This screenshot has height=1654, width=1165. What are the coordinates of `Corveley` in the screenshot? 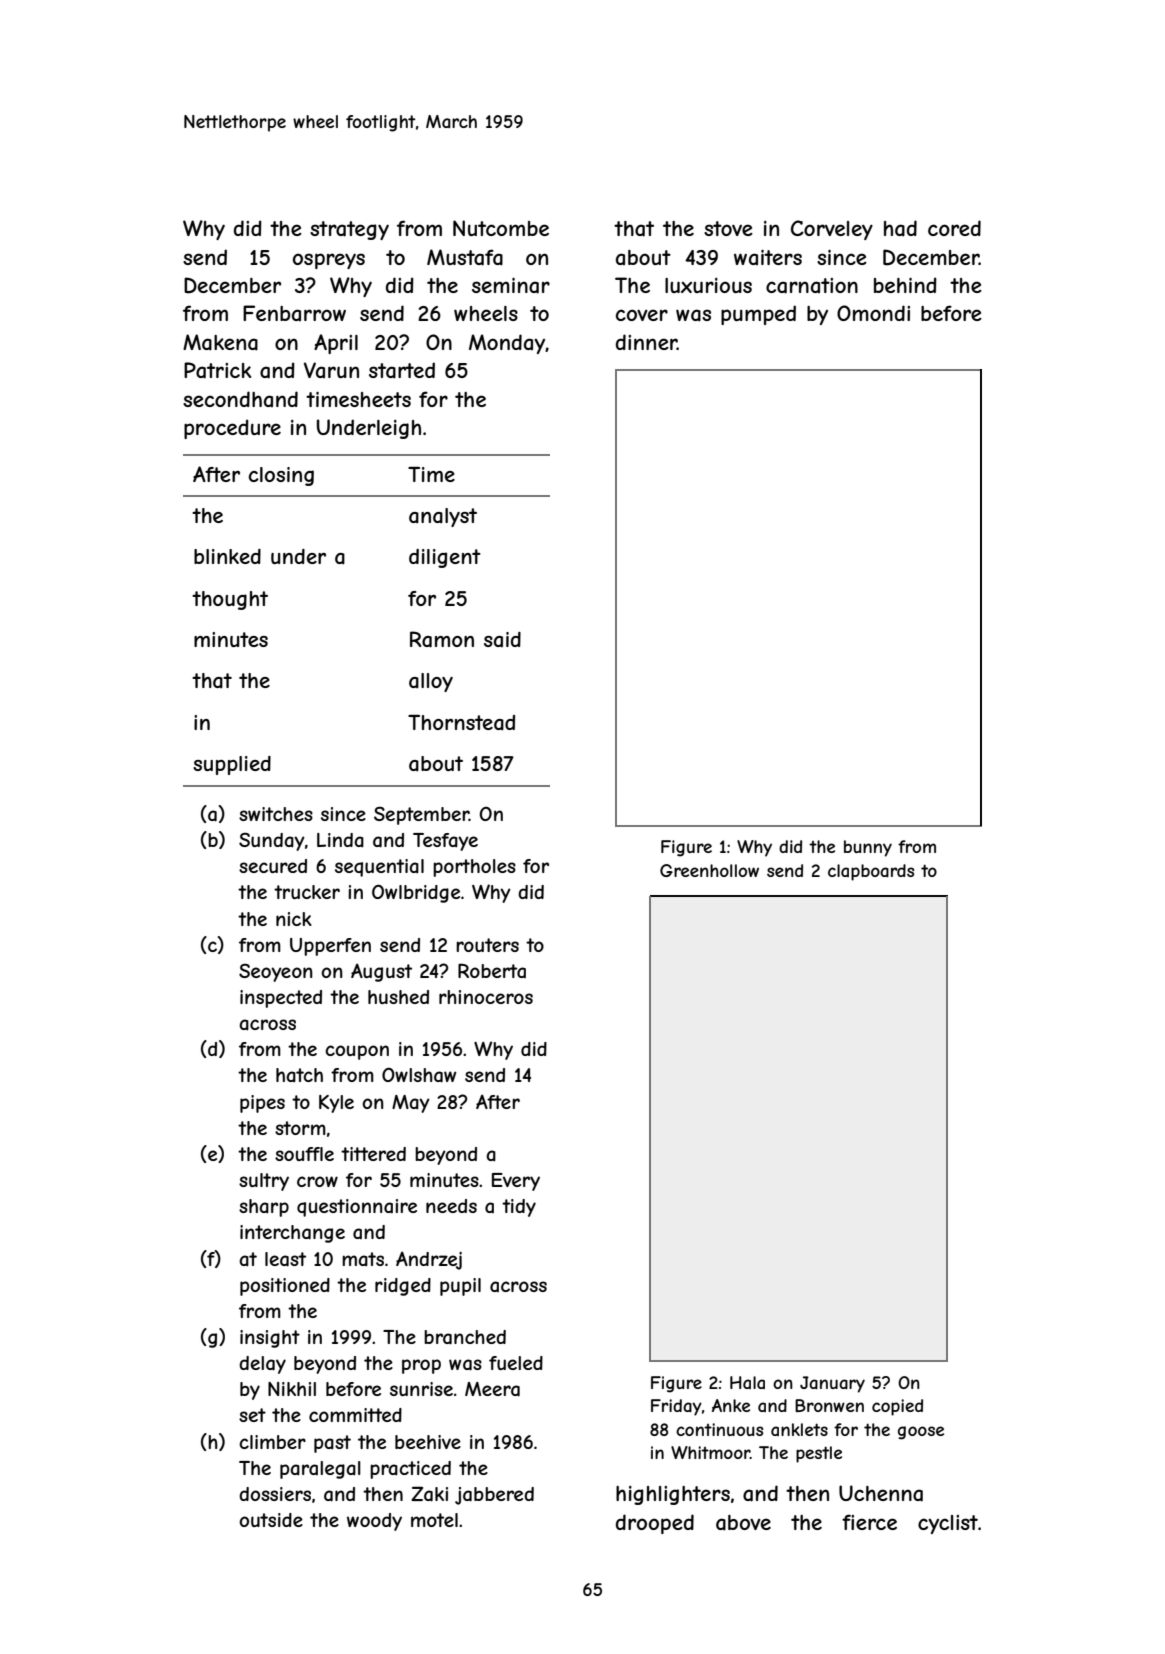 It's located at (832, 230).
